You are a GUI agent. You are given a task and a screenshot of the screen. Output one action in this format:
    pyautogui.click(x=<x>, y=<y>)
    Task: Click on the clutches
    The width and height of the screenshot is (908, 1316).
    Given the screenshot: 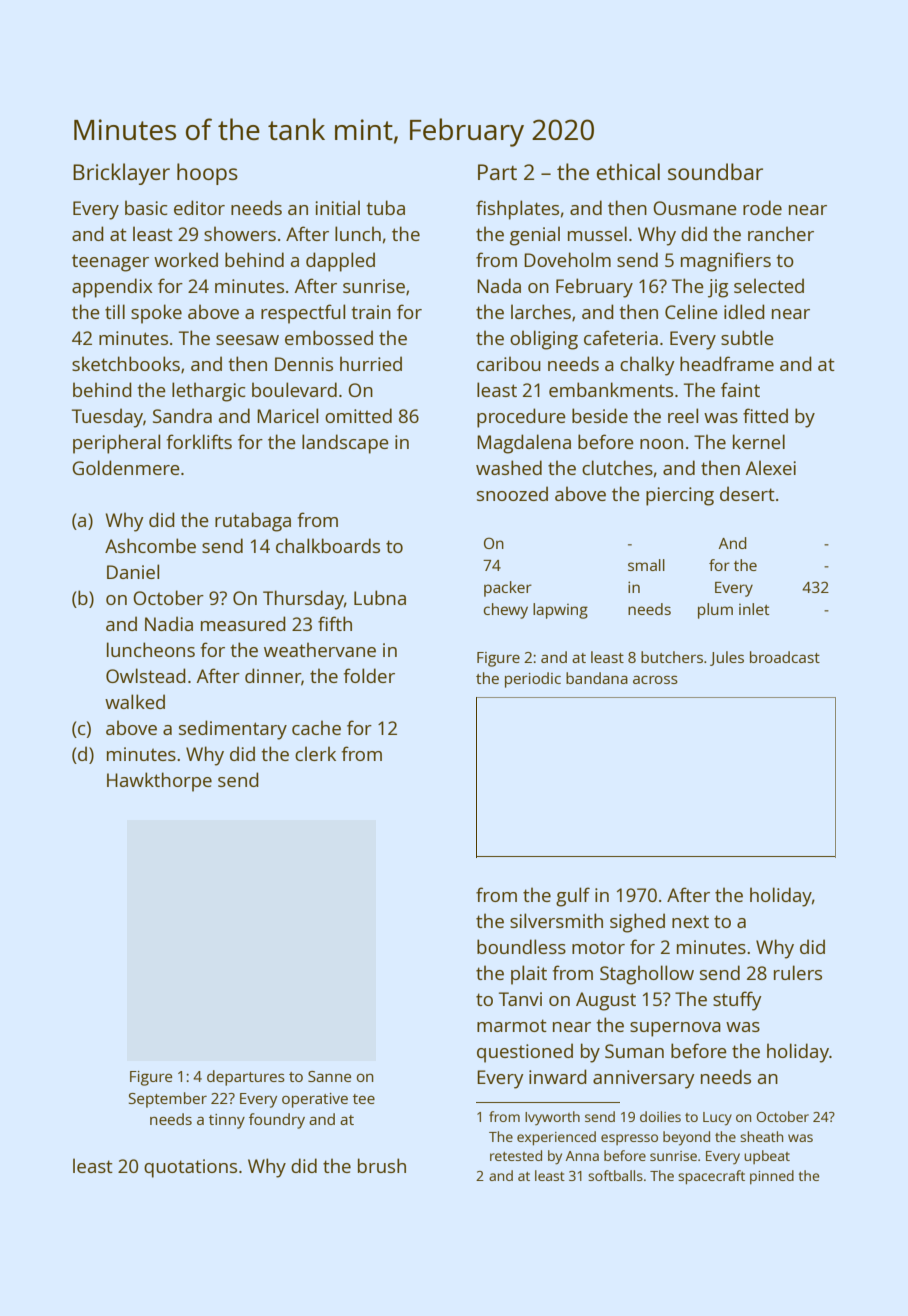 What is the action you would take?
    pyautogui.click(x=617, y=467)
